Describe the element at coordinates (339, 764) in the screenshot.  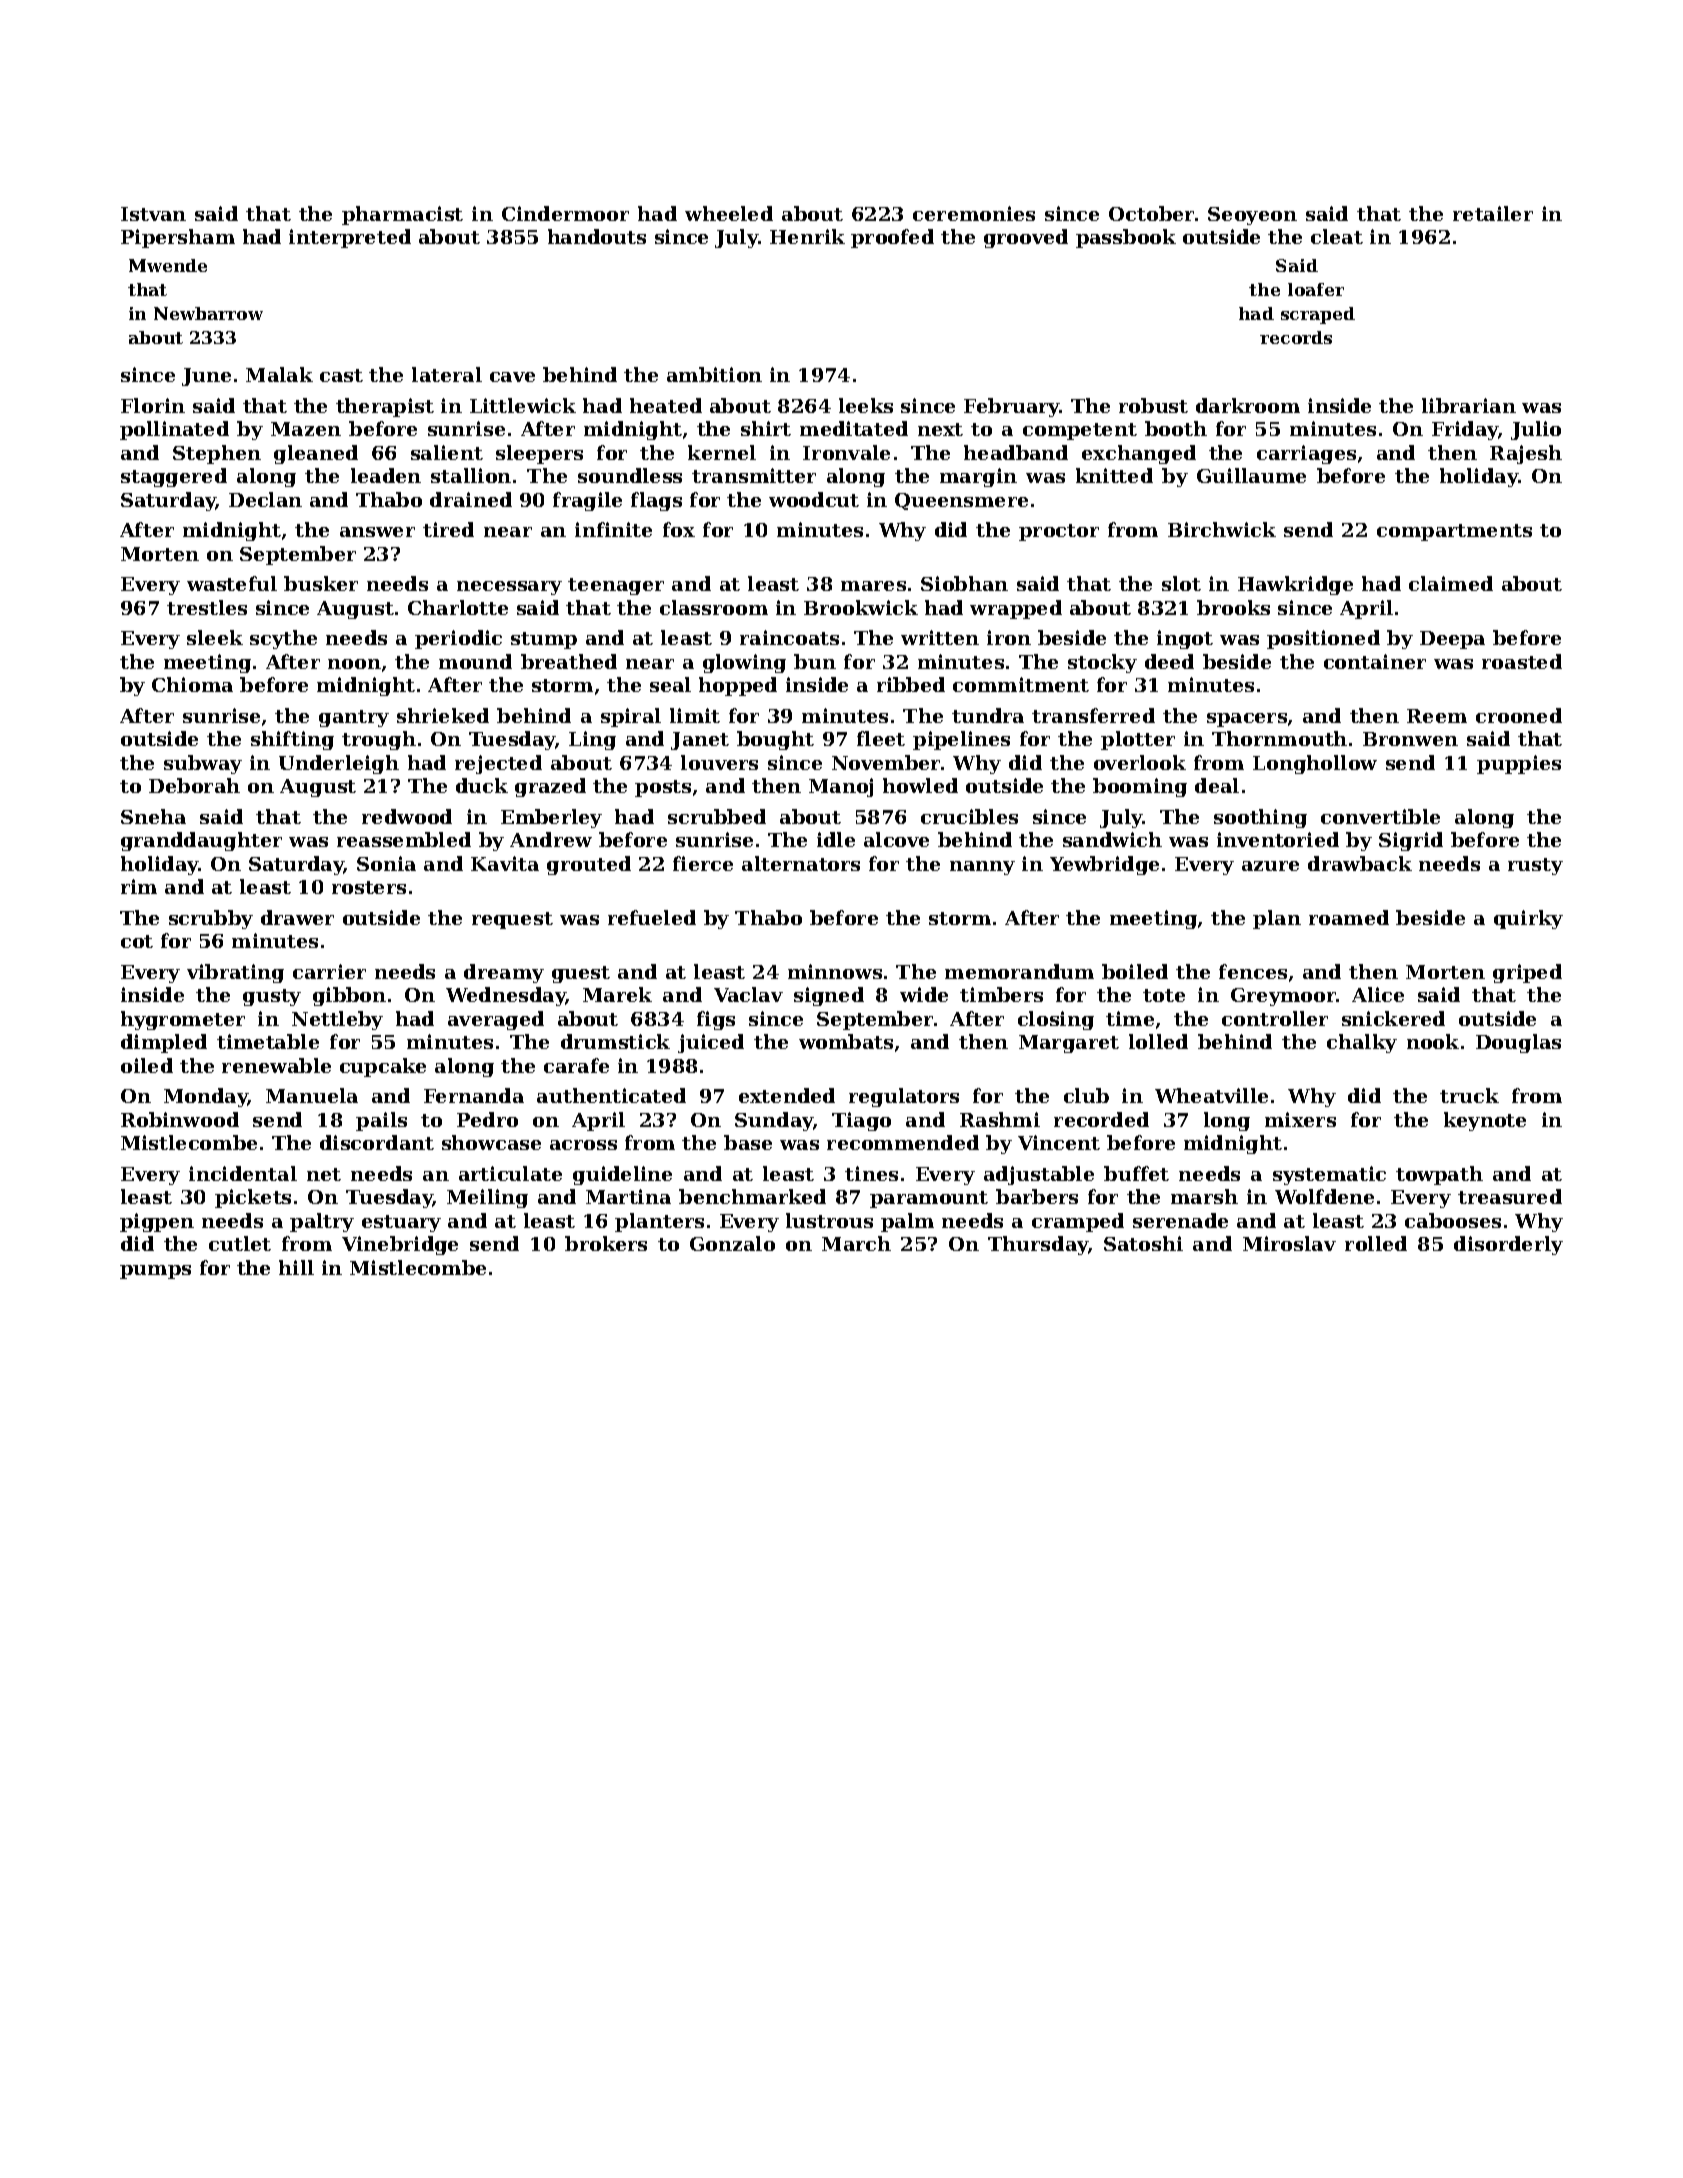
I see `Underleigh` at that location.
